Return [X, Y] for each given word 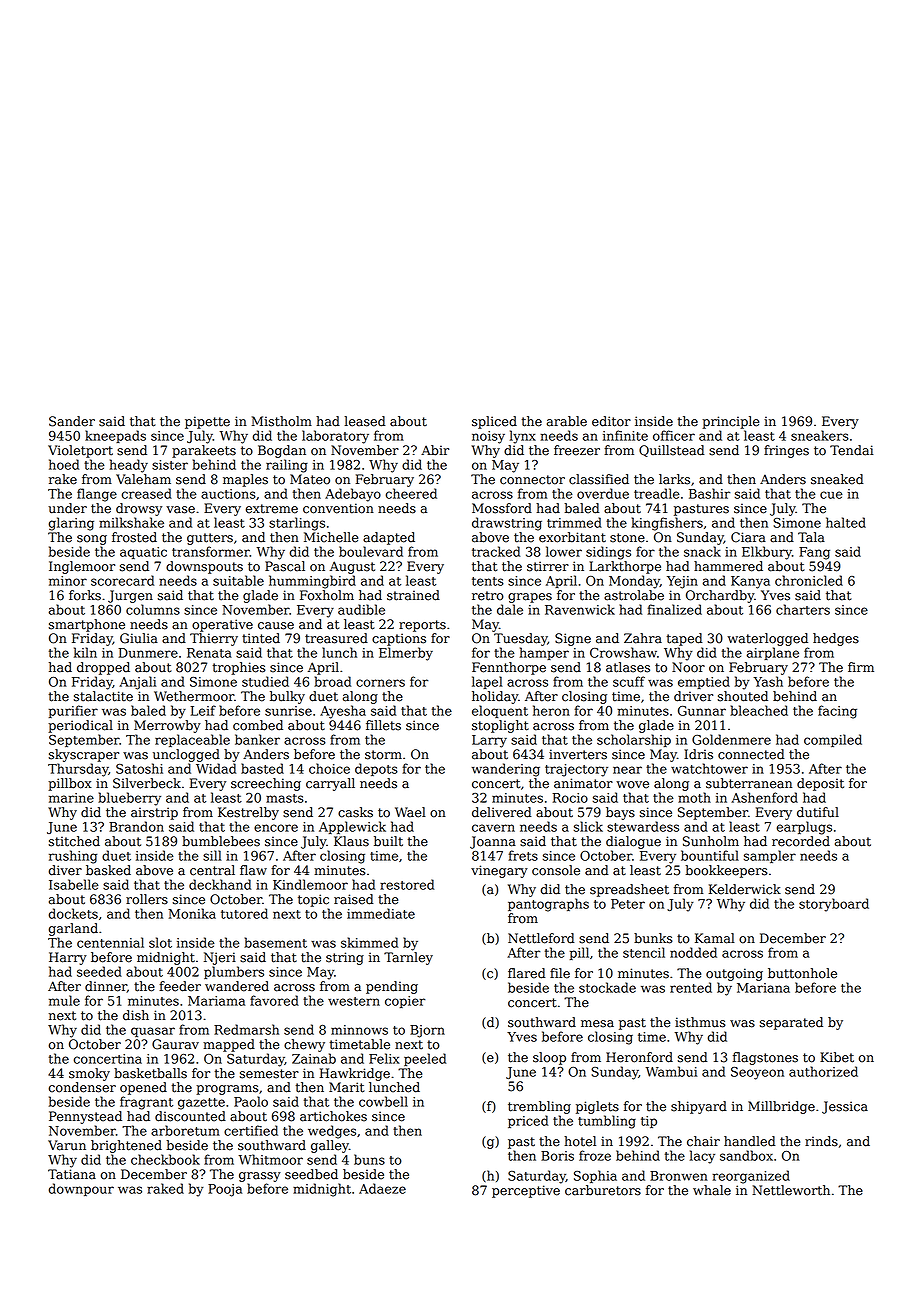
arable [567, 421]
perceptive [526, 1191]
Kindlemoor [310, 884]
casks [355, 812]
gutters [210, 539]
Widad [216, 768]
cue [831, 495]
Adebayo [353, 495]
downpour [81, 1189]
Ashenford [764, 797]
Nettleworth [791, 1190]
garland [73, 929]
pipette [207, 422]
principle [730, 422]
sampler [770, 856]
